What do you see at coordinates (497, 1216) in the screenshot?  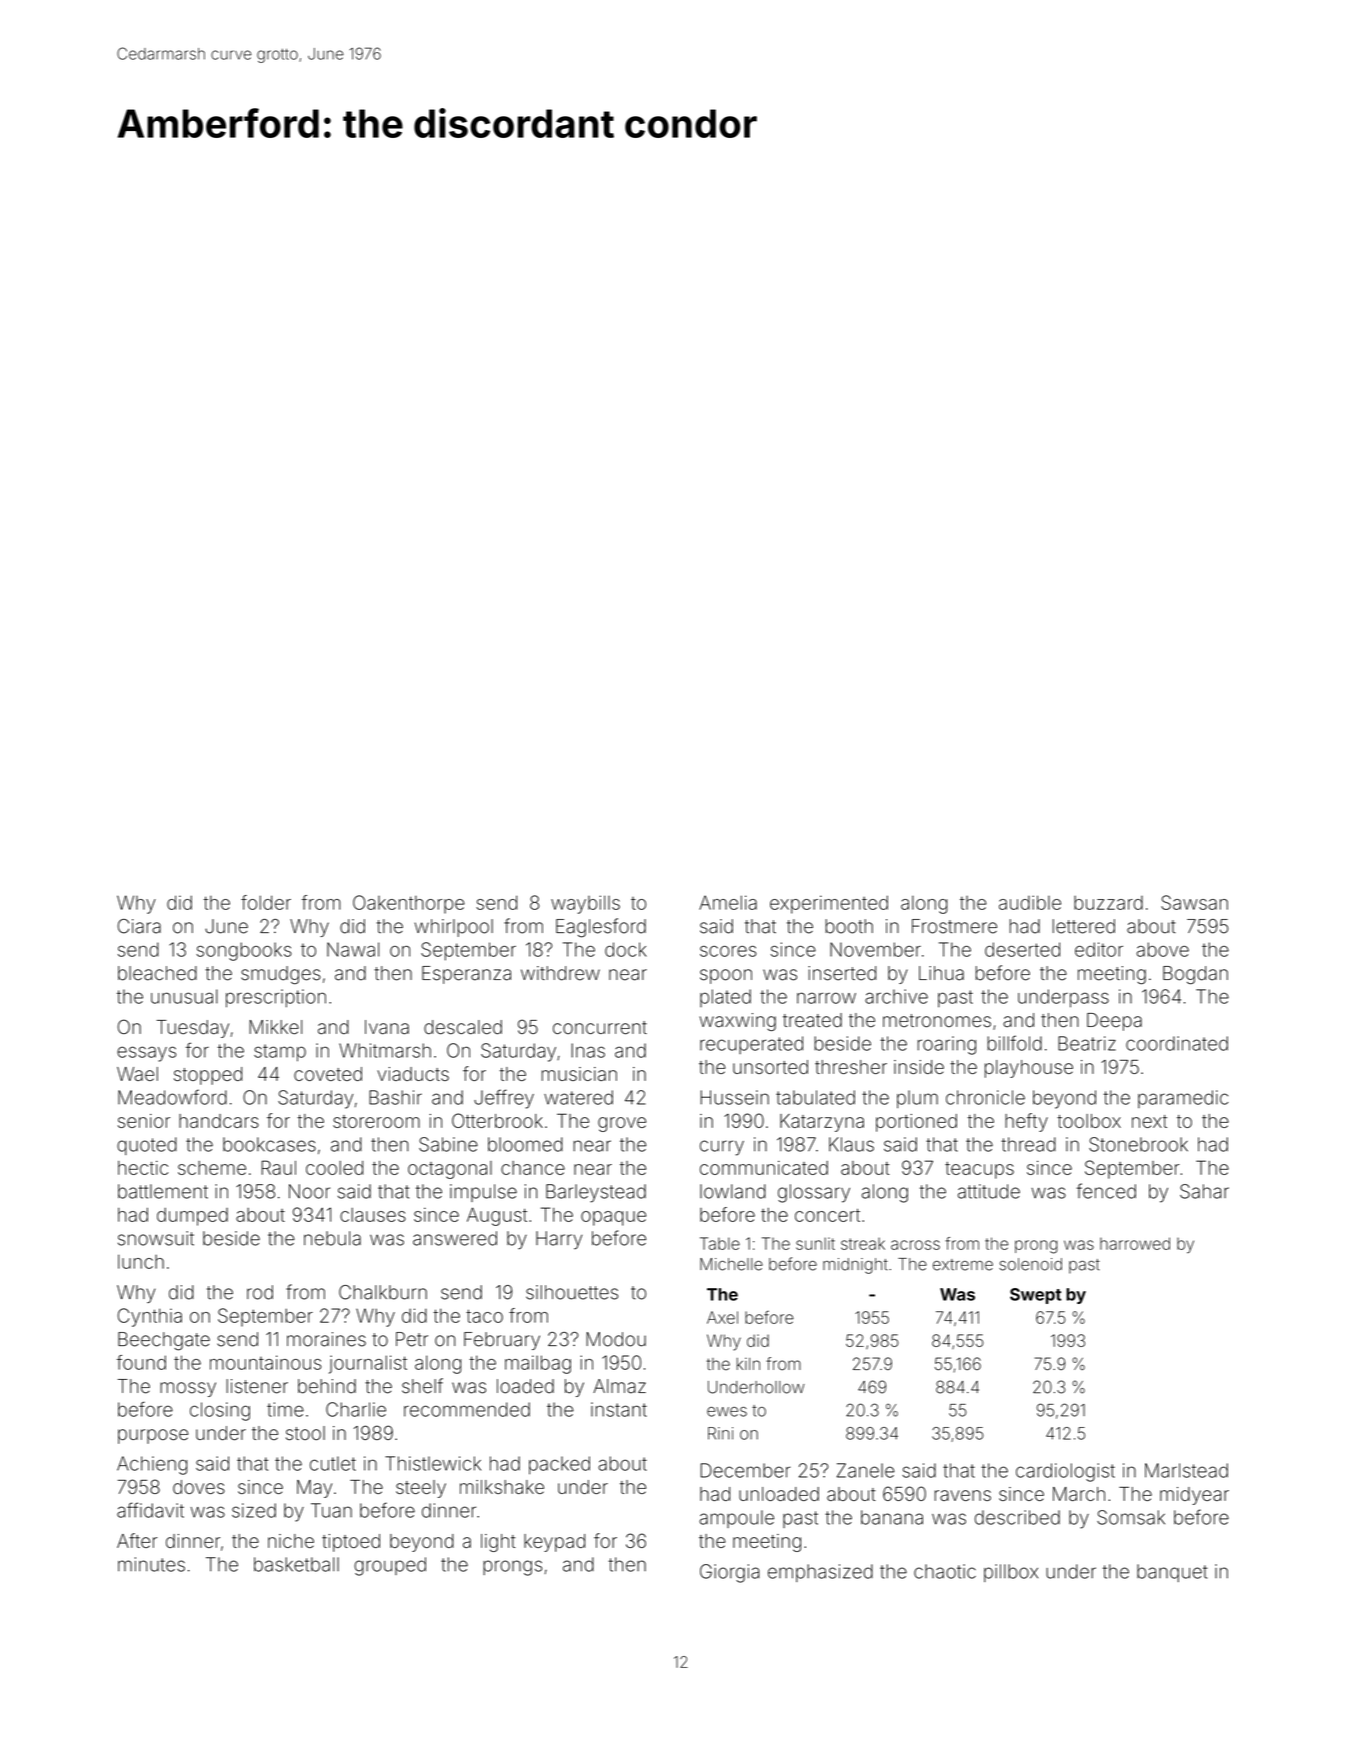 I see `August` at bounding box center [497, 1216].
